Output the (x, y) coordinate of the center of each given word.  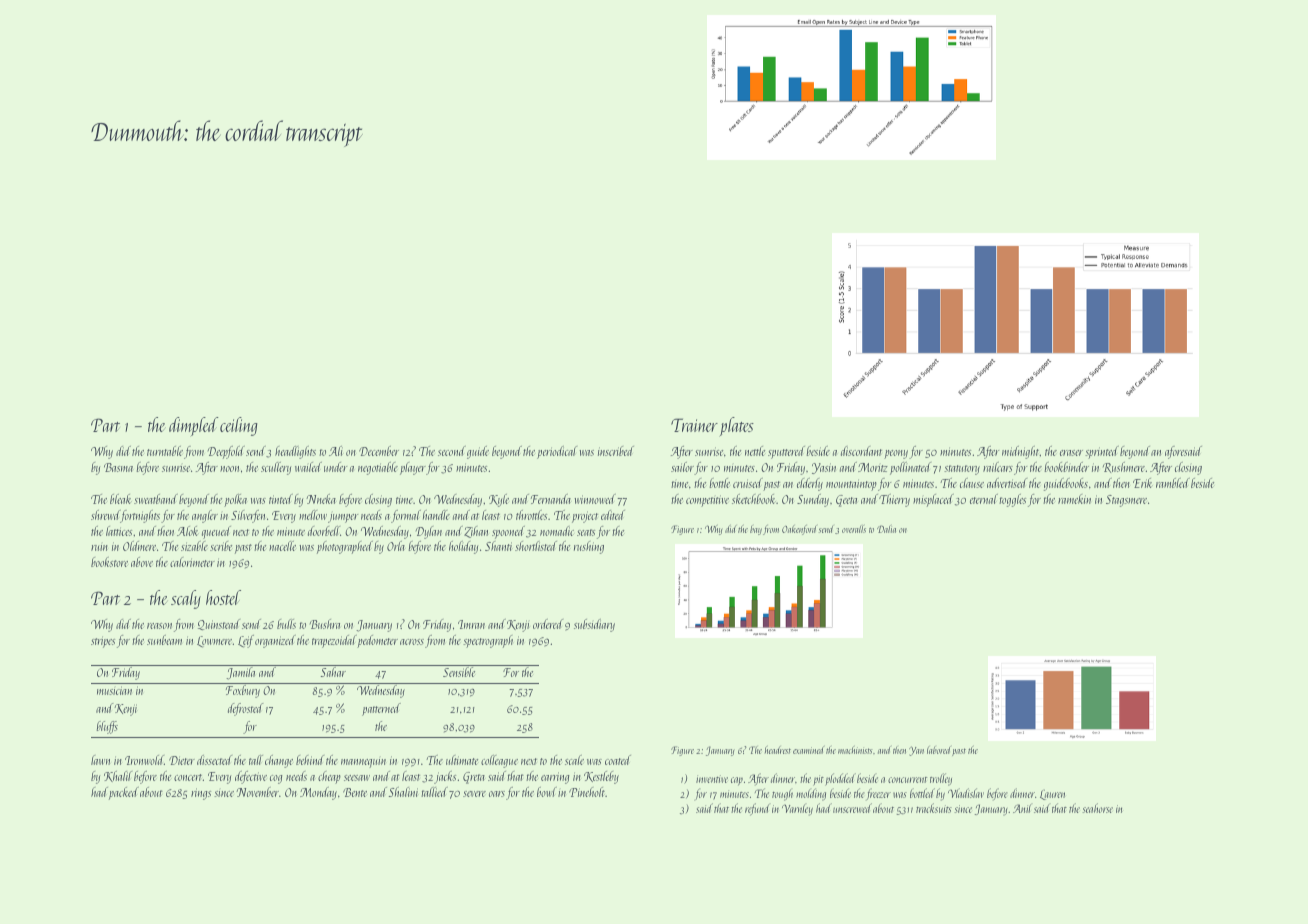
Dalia (886, 529)
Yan (916, 751)
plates (736, 427)
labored (939, 750)
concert (188, 777)
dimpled (194, 427)
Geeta (846, 501)
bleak (121, 499)
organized (275, 641)
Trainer (694, 425)
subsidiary (594, 625)
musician (114, 690)
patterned (381, 709)
